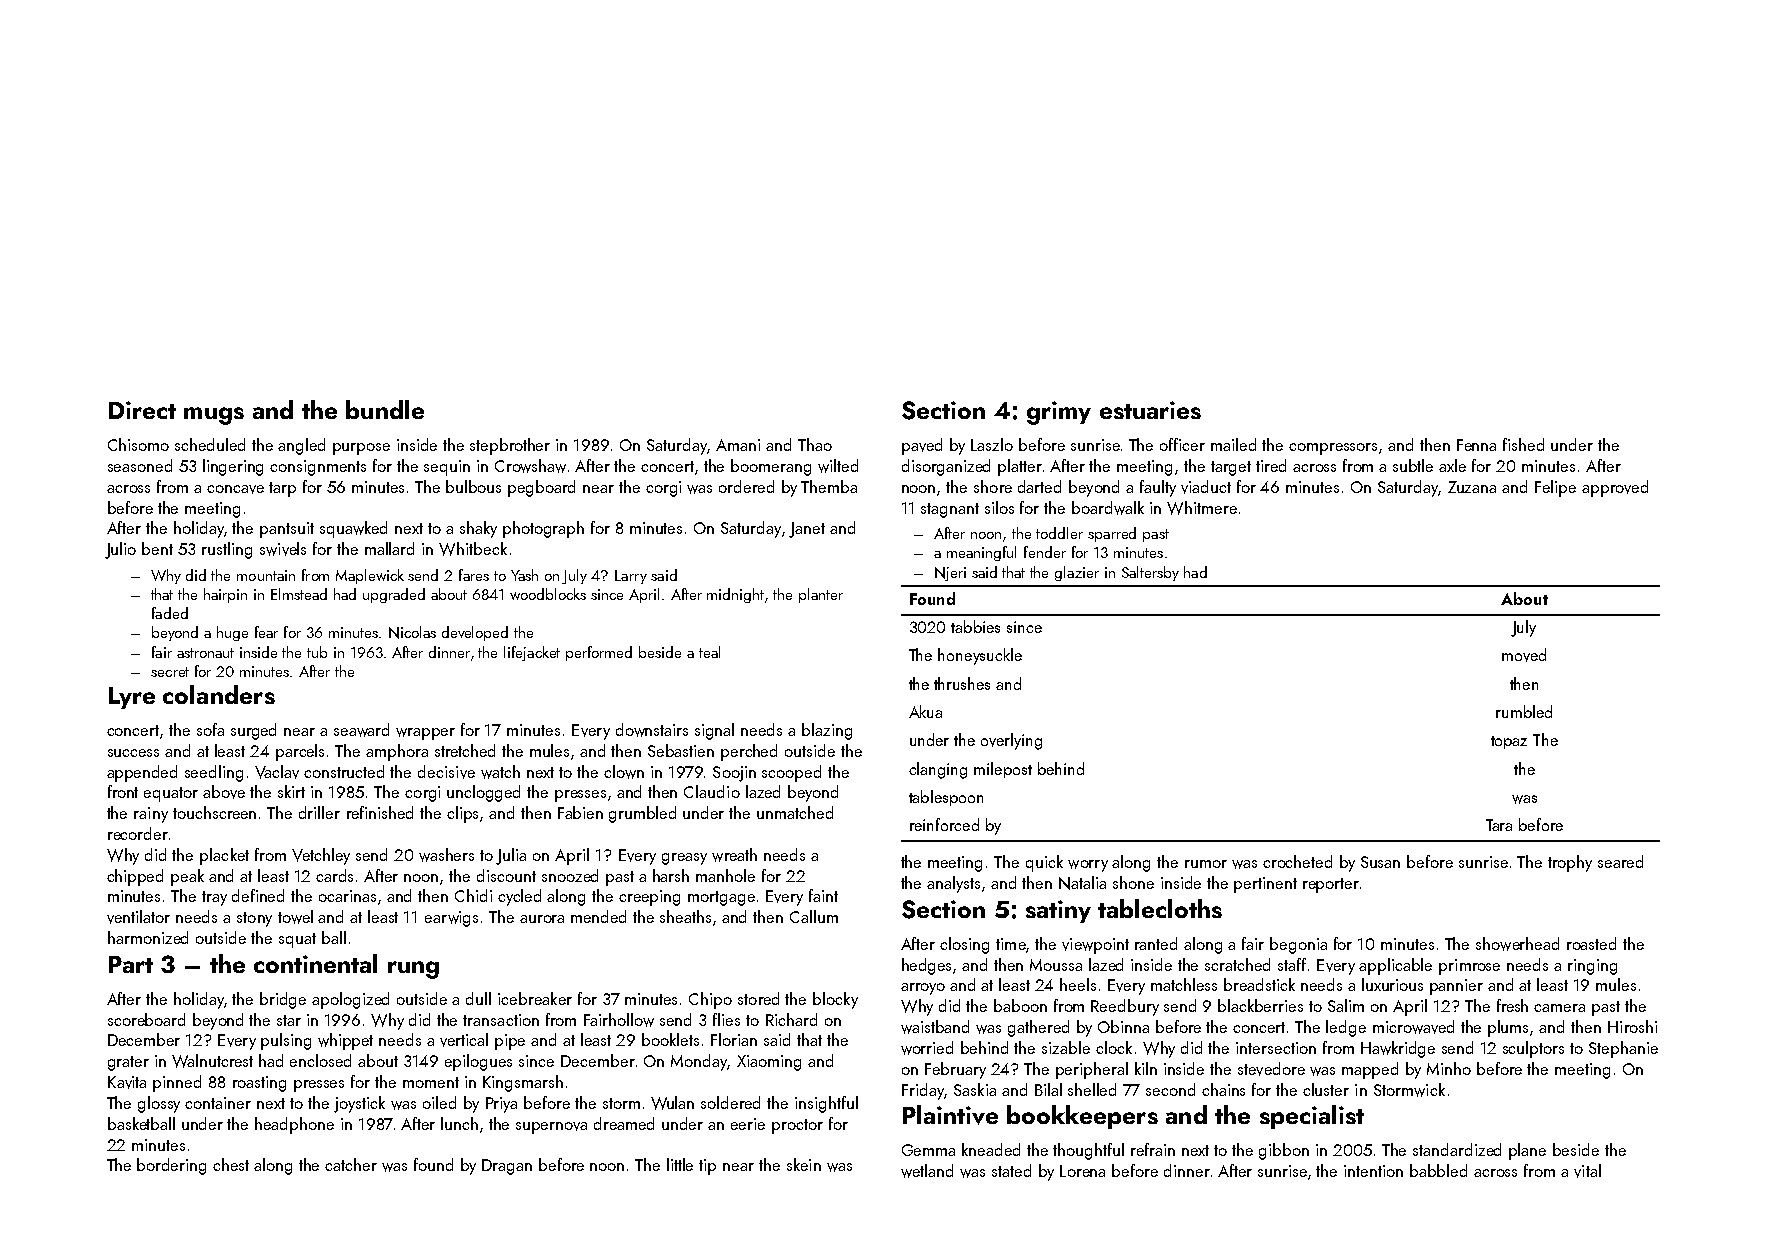  What do you see at coordinates (1615, 488) in the image?
I see `approved` at bounding box center [1615, 488].
